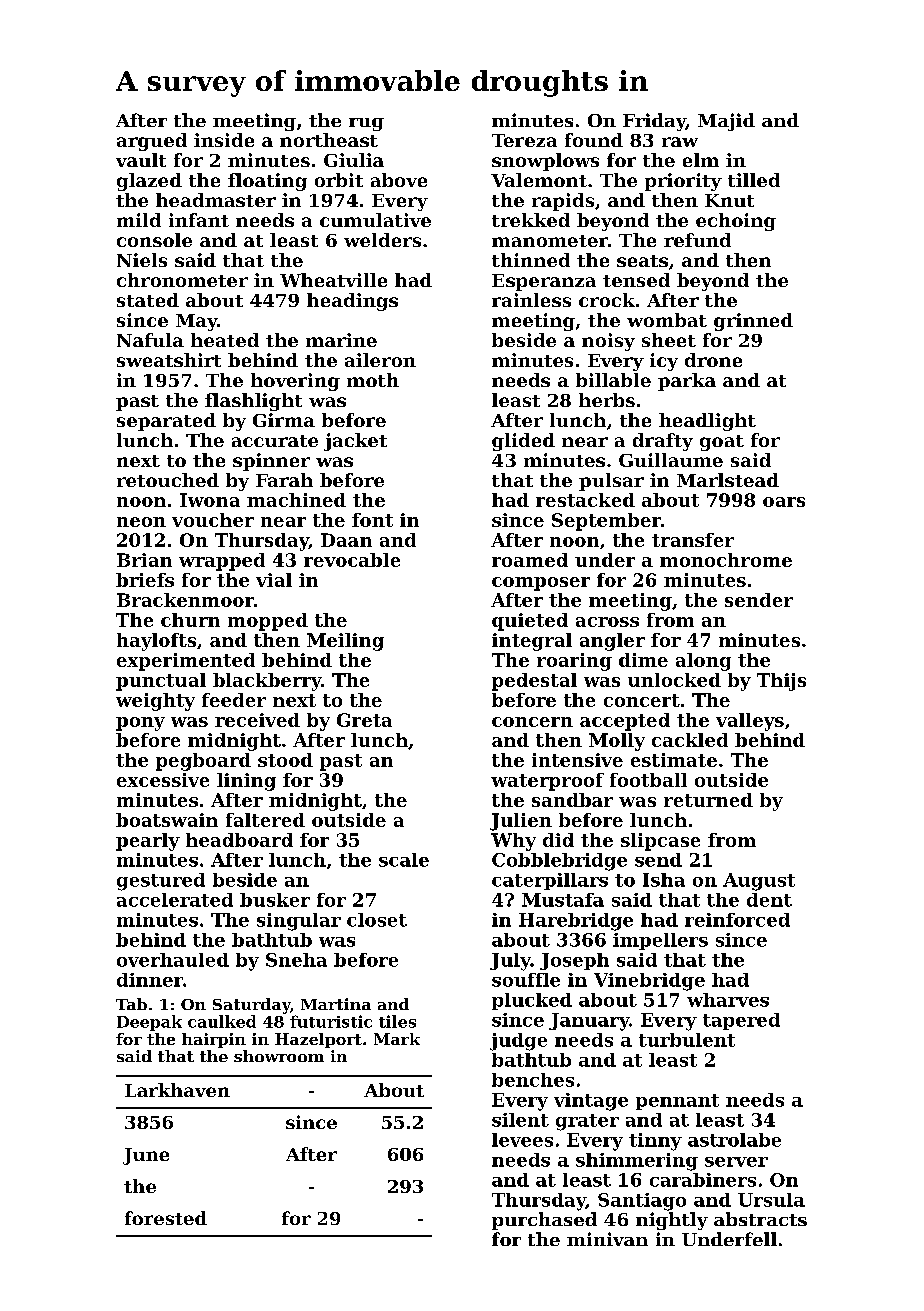  What do you see at coordinates (166, 1218) in the screenshot?
I see `forested` at bounding box center [166, 1218].
